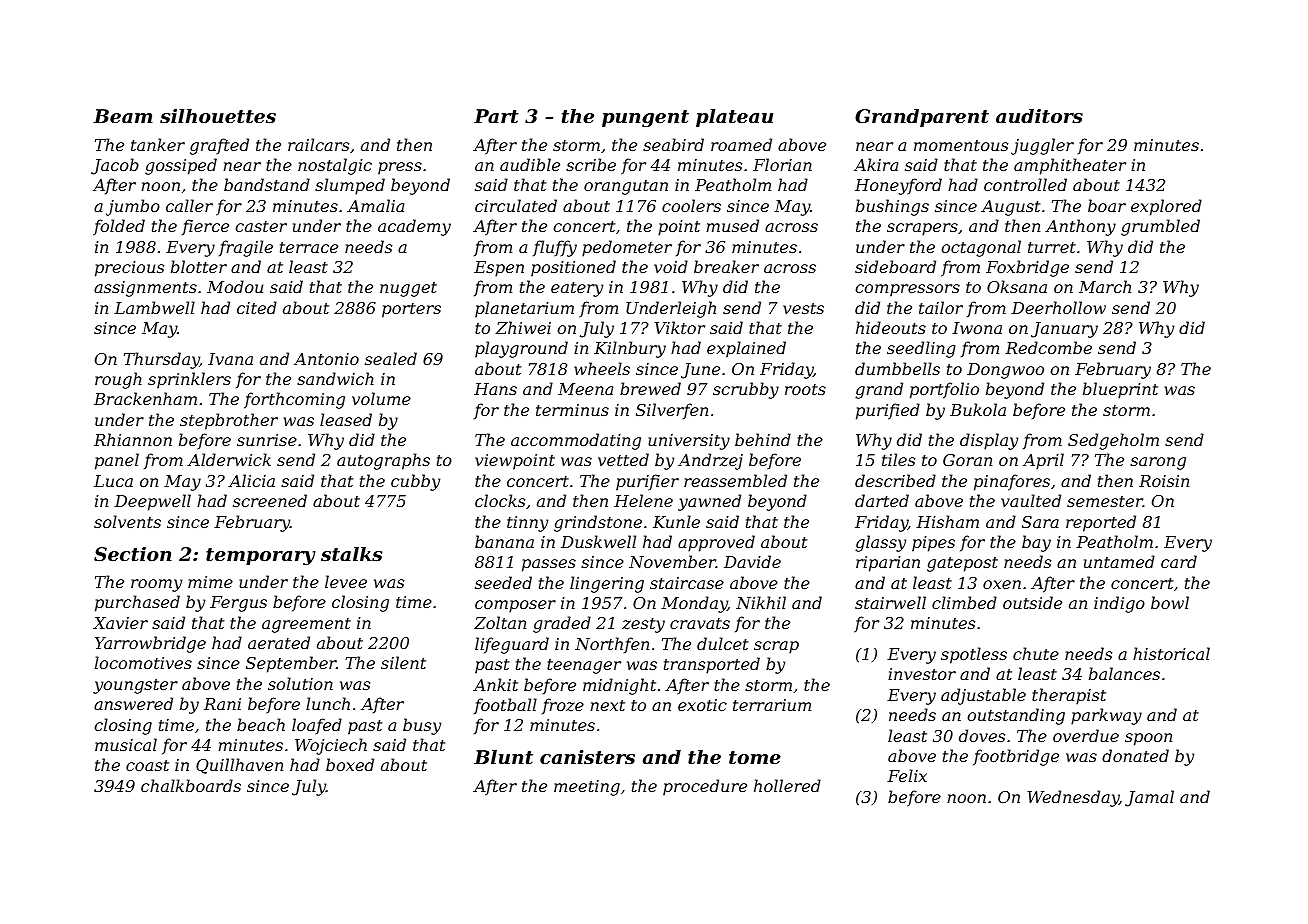 The width and height of the screenshot is (1308, 924). What do you see at coordinates (643, 625) in the screenshot?
I see `zesty` at bounding box center [643, 625].
